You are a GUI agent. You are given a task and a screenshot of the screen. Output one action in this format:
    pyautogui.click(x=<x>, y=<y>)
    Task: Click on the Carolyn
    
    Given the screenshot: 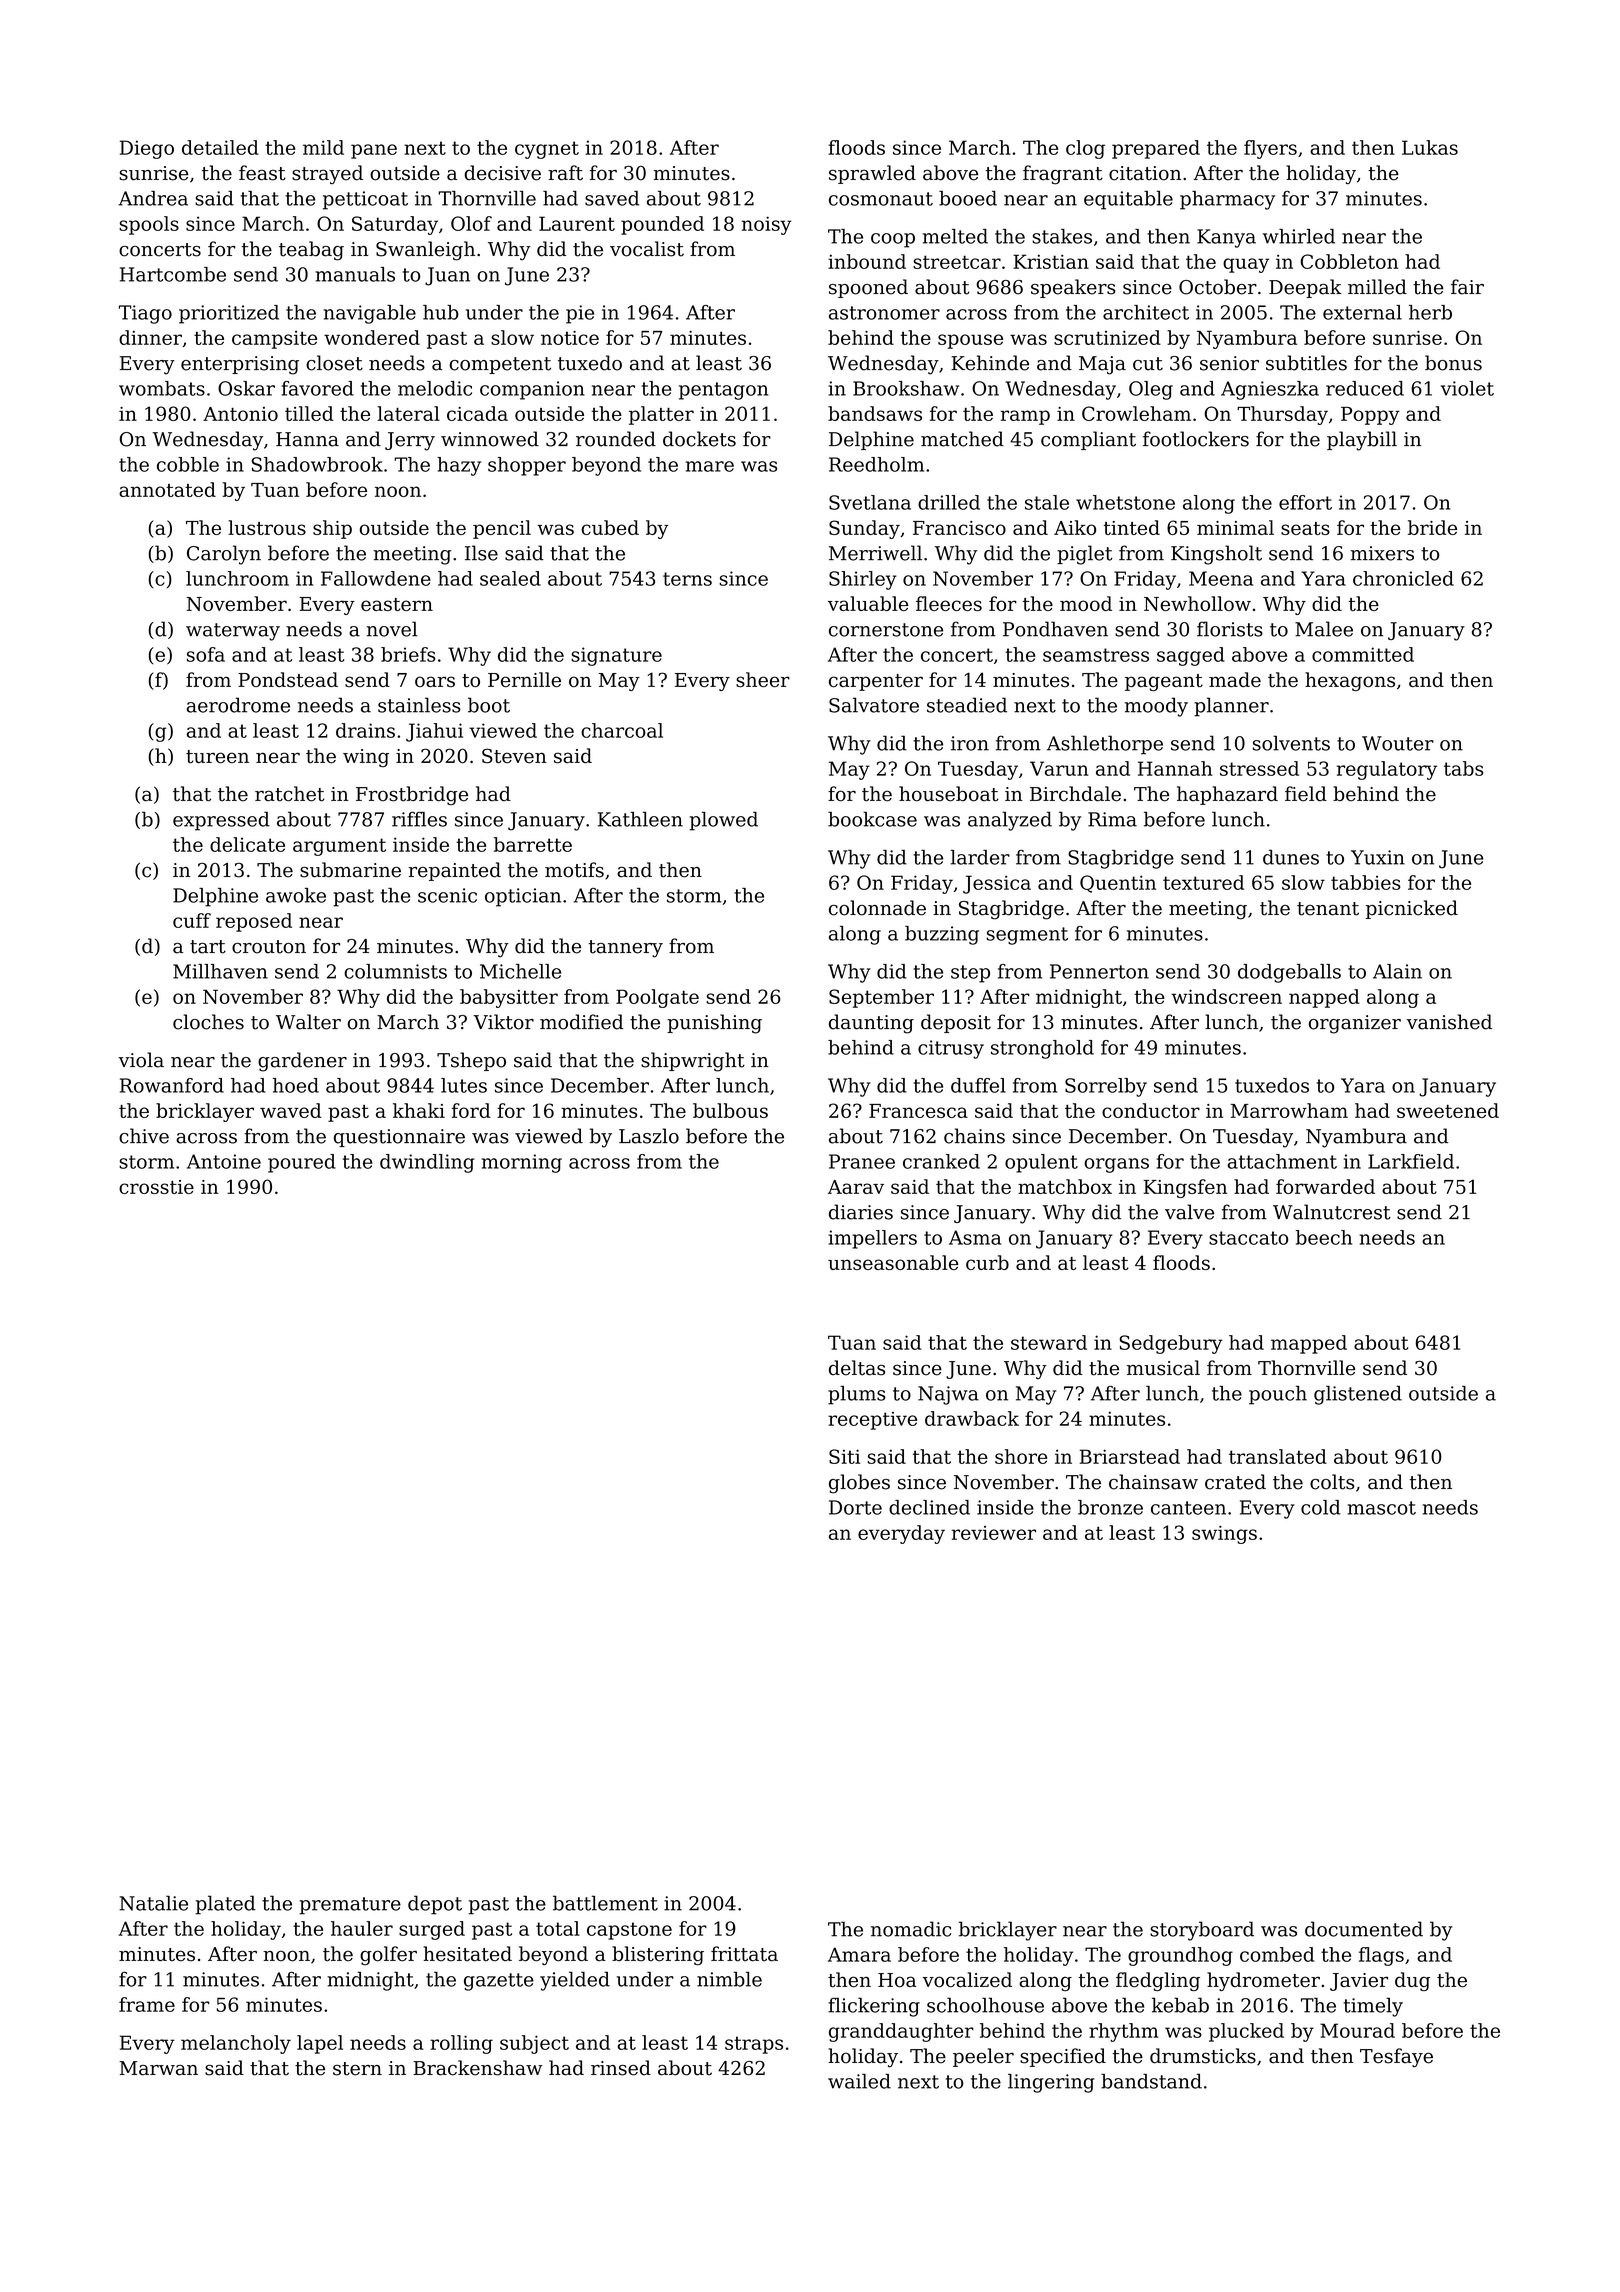 What is the action you would take?
    pyautogui.click(x=224, y=555)
